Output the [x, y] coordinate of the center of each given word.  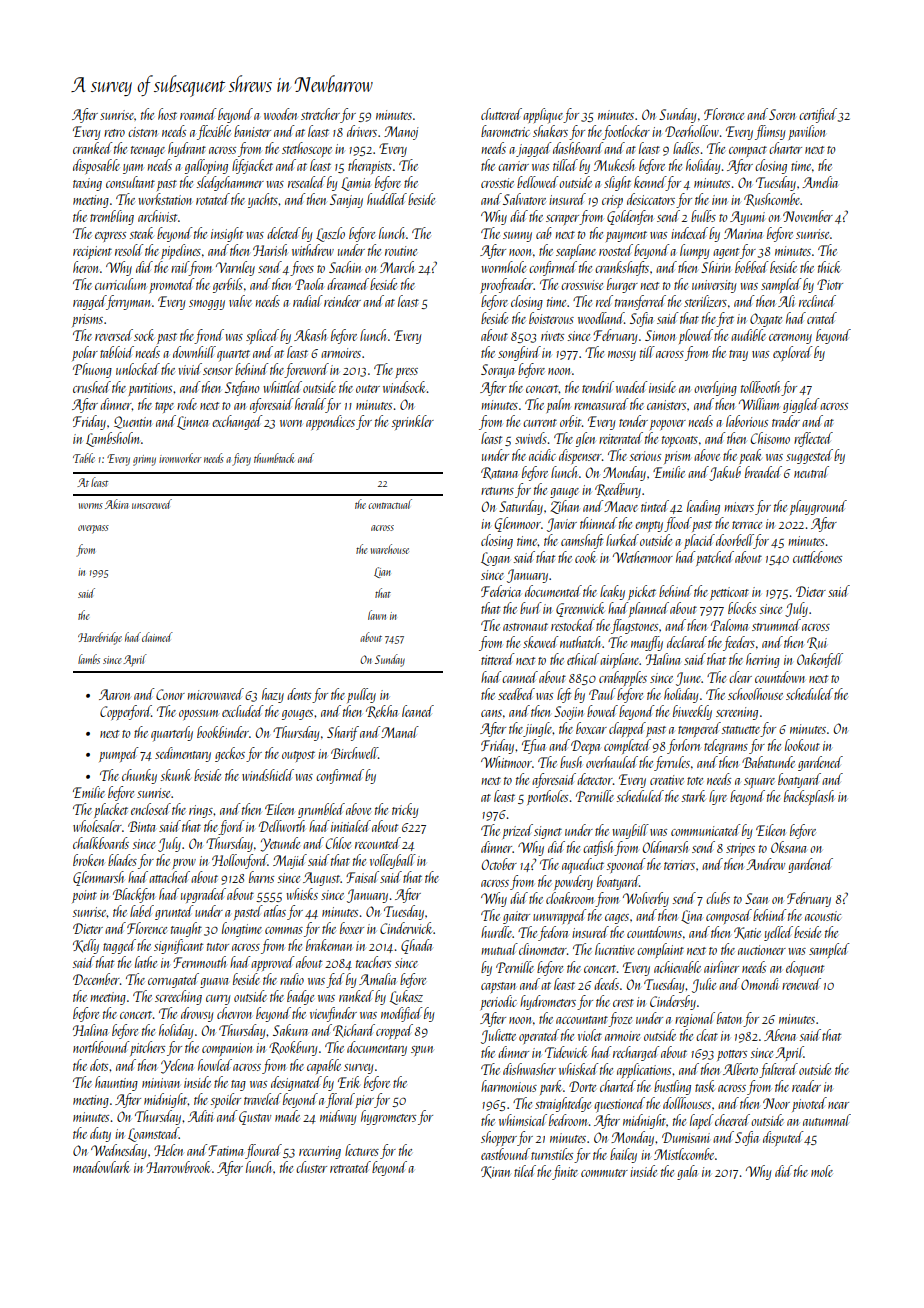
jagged [534, 149]
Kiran [495, 1172]
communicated [706, 830]
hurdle [496, 932]
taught [186, 929]
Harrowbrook [178, 1167]
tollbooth [760, 387]
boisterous [551, 318]
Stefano [242, 388]
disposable [96, 166]
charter [785, 148]
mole [822, 1171]
